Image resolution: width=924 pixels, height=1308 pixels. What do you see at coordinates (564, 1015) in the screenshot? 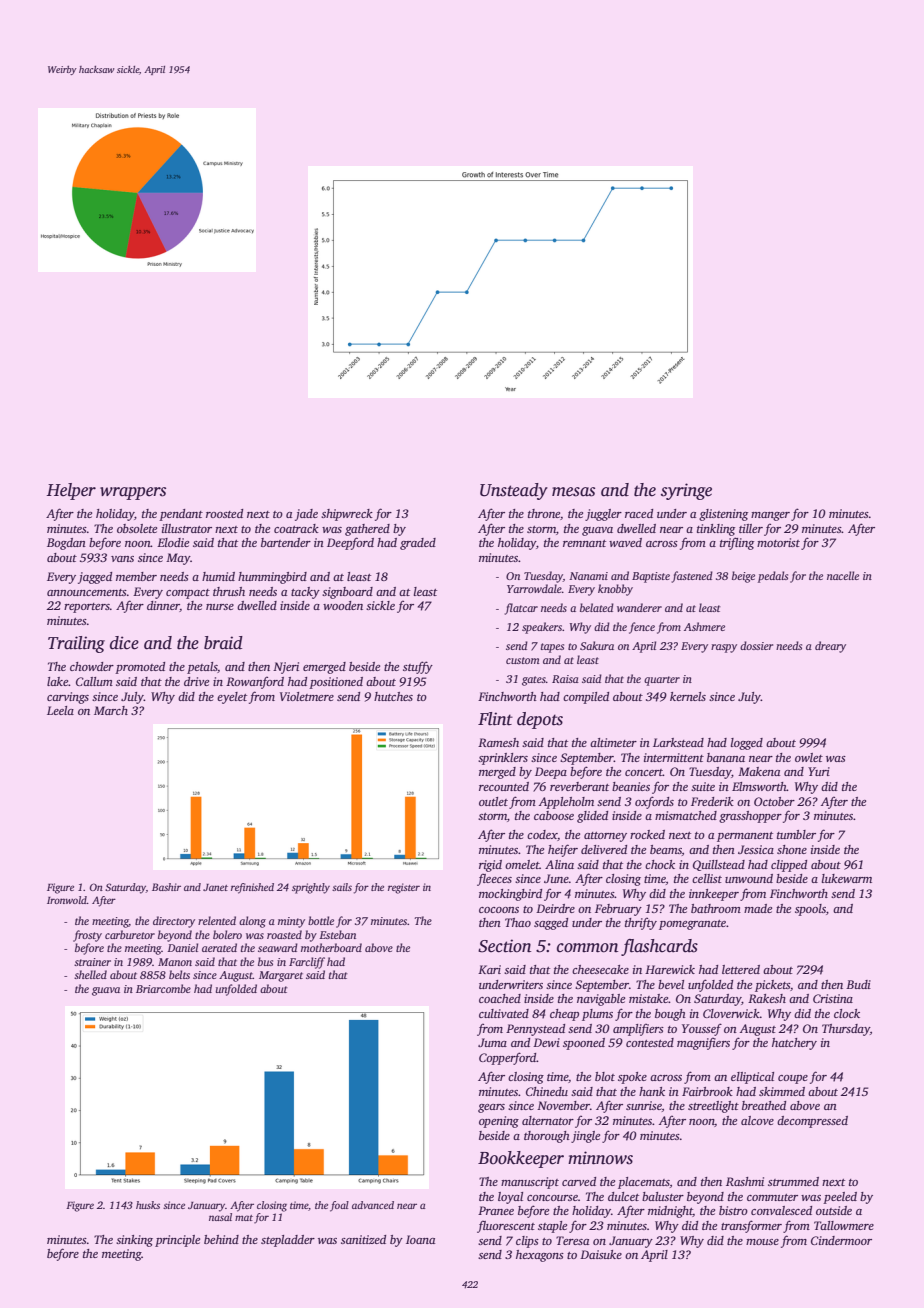
I see `cheap` at bounding box center [564, 1015].
